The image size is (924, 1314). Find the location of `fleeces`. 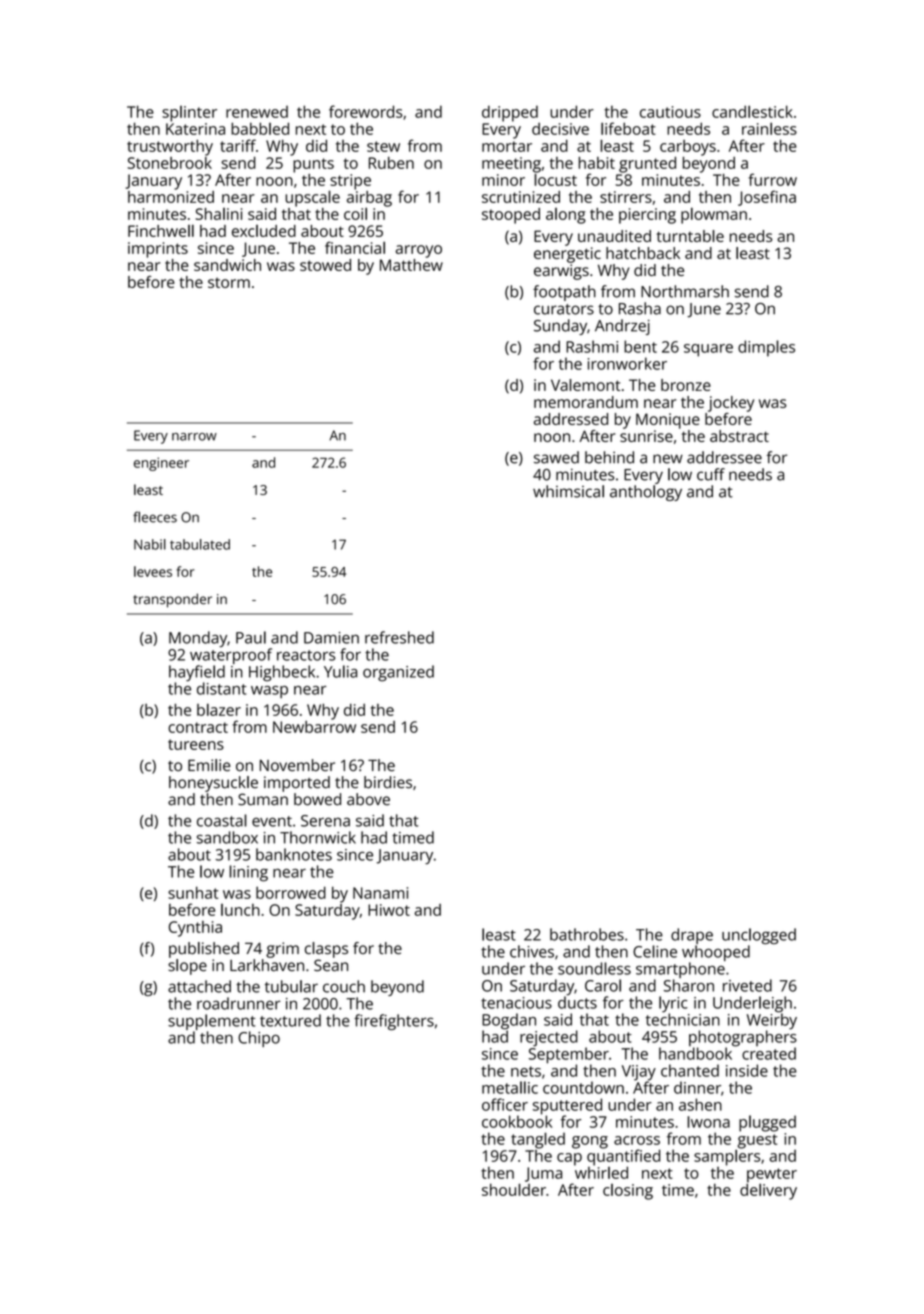

fleeces is located at coordinates (155, 517).
